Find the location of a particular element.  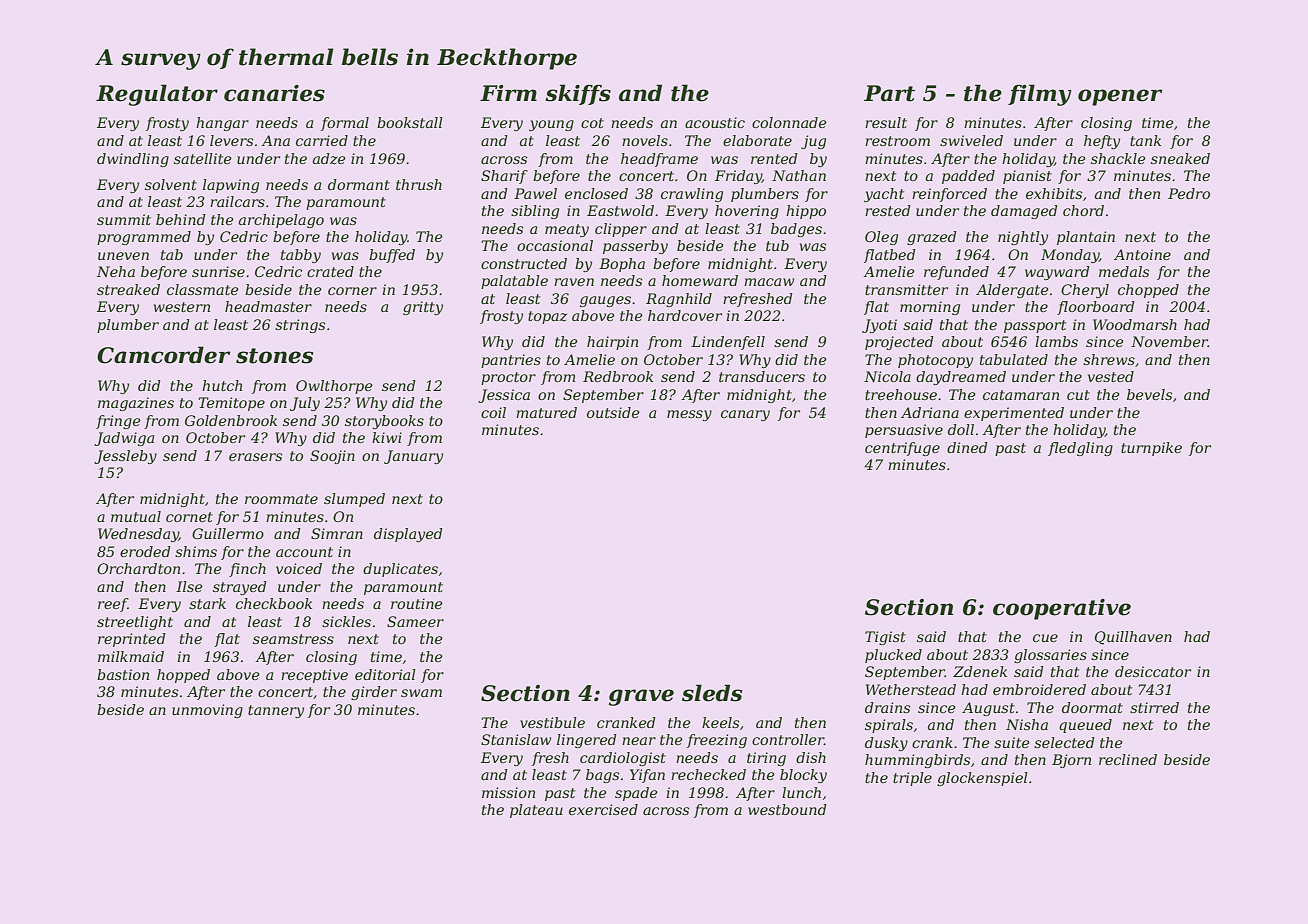

dwindling is located at coordinates (133, 160).
